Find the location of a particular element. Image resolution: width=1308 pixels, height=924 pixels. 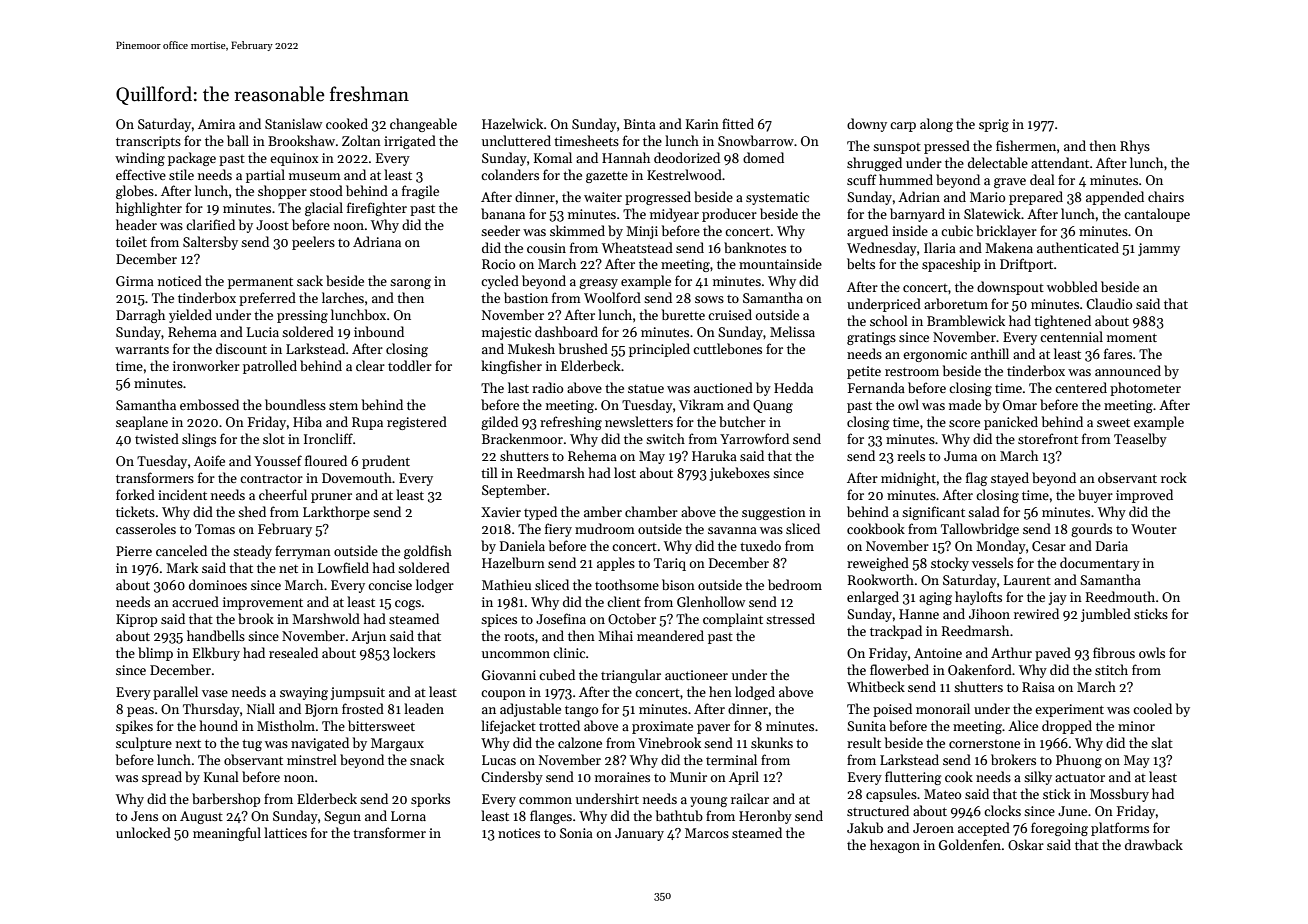

notices is located at coordinates (519, 833).
